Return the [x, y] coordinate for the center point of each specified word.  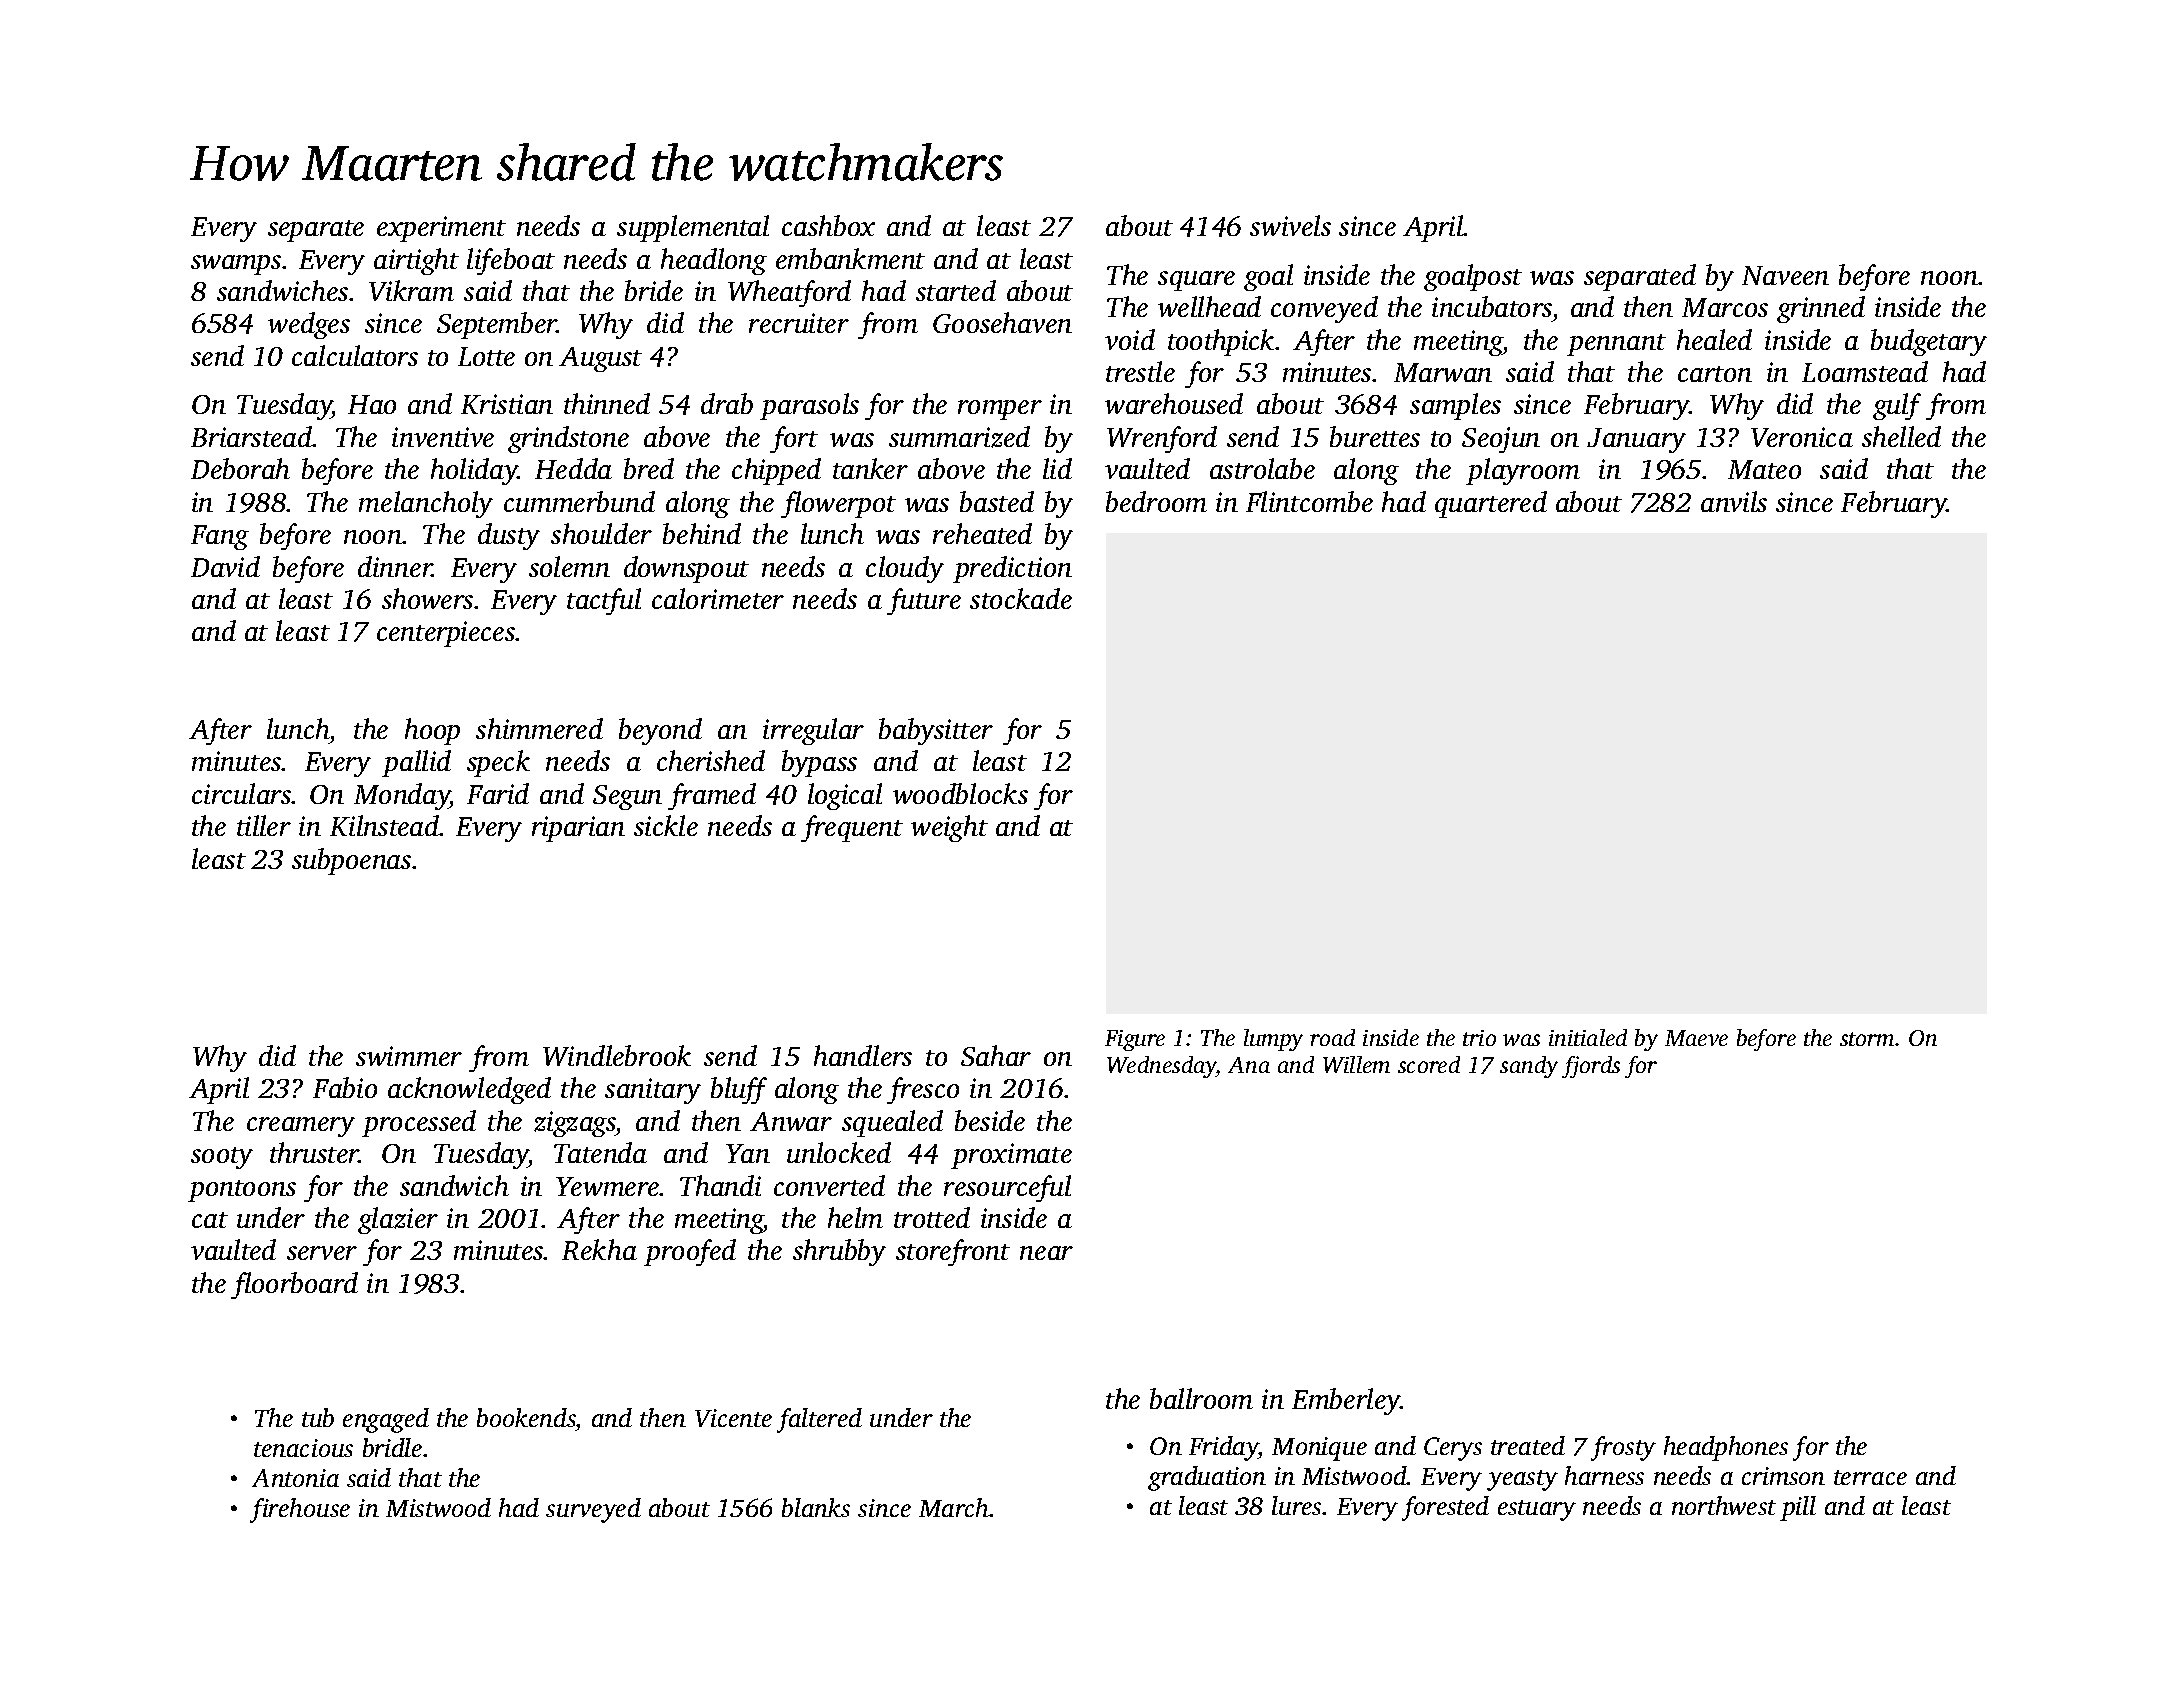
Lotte [486, 356]
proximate [1011, 1156]
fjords [1591, 1067]
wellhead [1209, 306]
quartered [1491, 504]
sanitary [653, 1091]
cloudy [905, 569]
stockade [1021, 598]
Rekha [599, 1249]
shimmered [539, 728]
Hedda [573, 468]
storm [1867, 1039]
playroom [1523, 471]
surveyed [593, 1510]
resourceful [1007, 1188]
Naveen [1785, 275]
